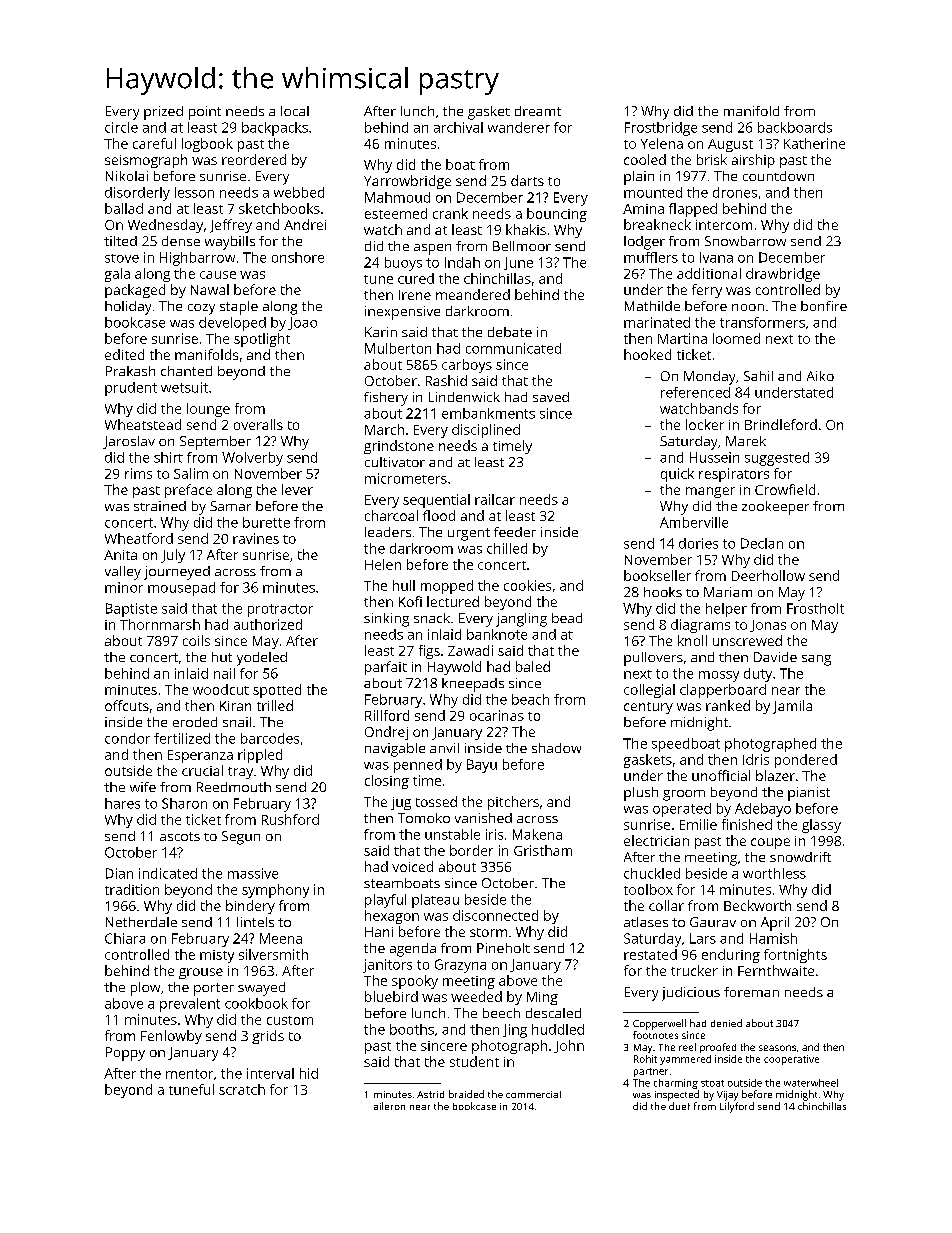 The image size is (952, 1233). What do you see at coordinates (661, 129) in the screenshot?
I see `Frostbridge` at bounding box center [661, 129].
